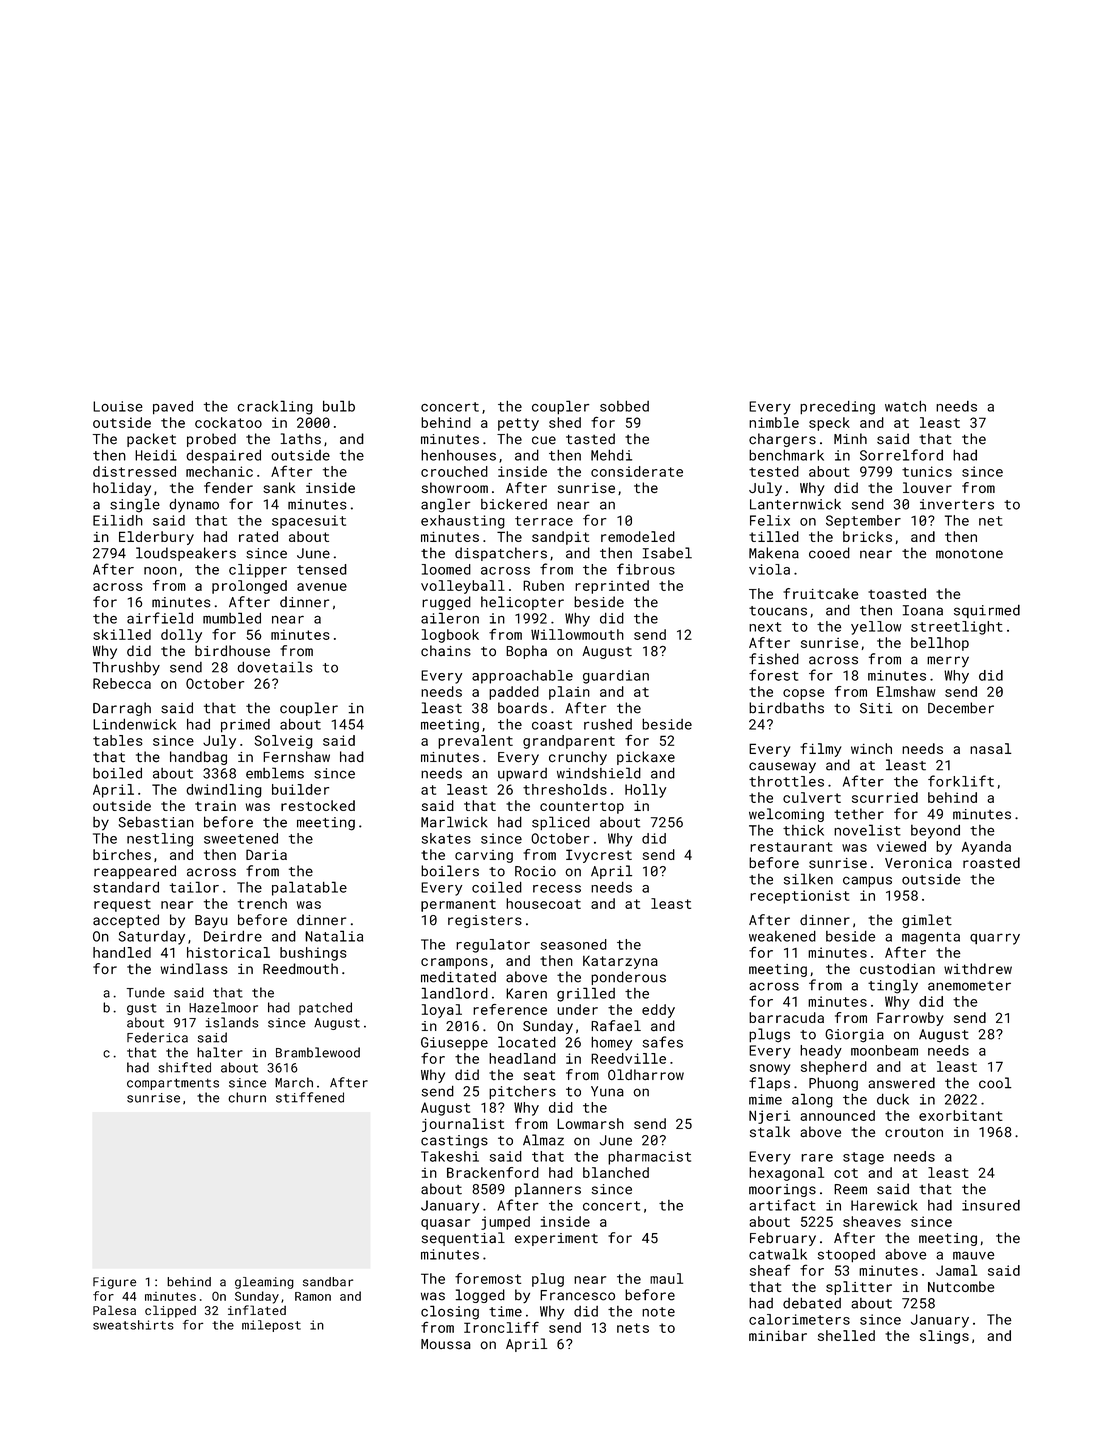 The height and width of the screenshot is (1449, 1119). I want to click on Louise, so click(118, 406).
